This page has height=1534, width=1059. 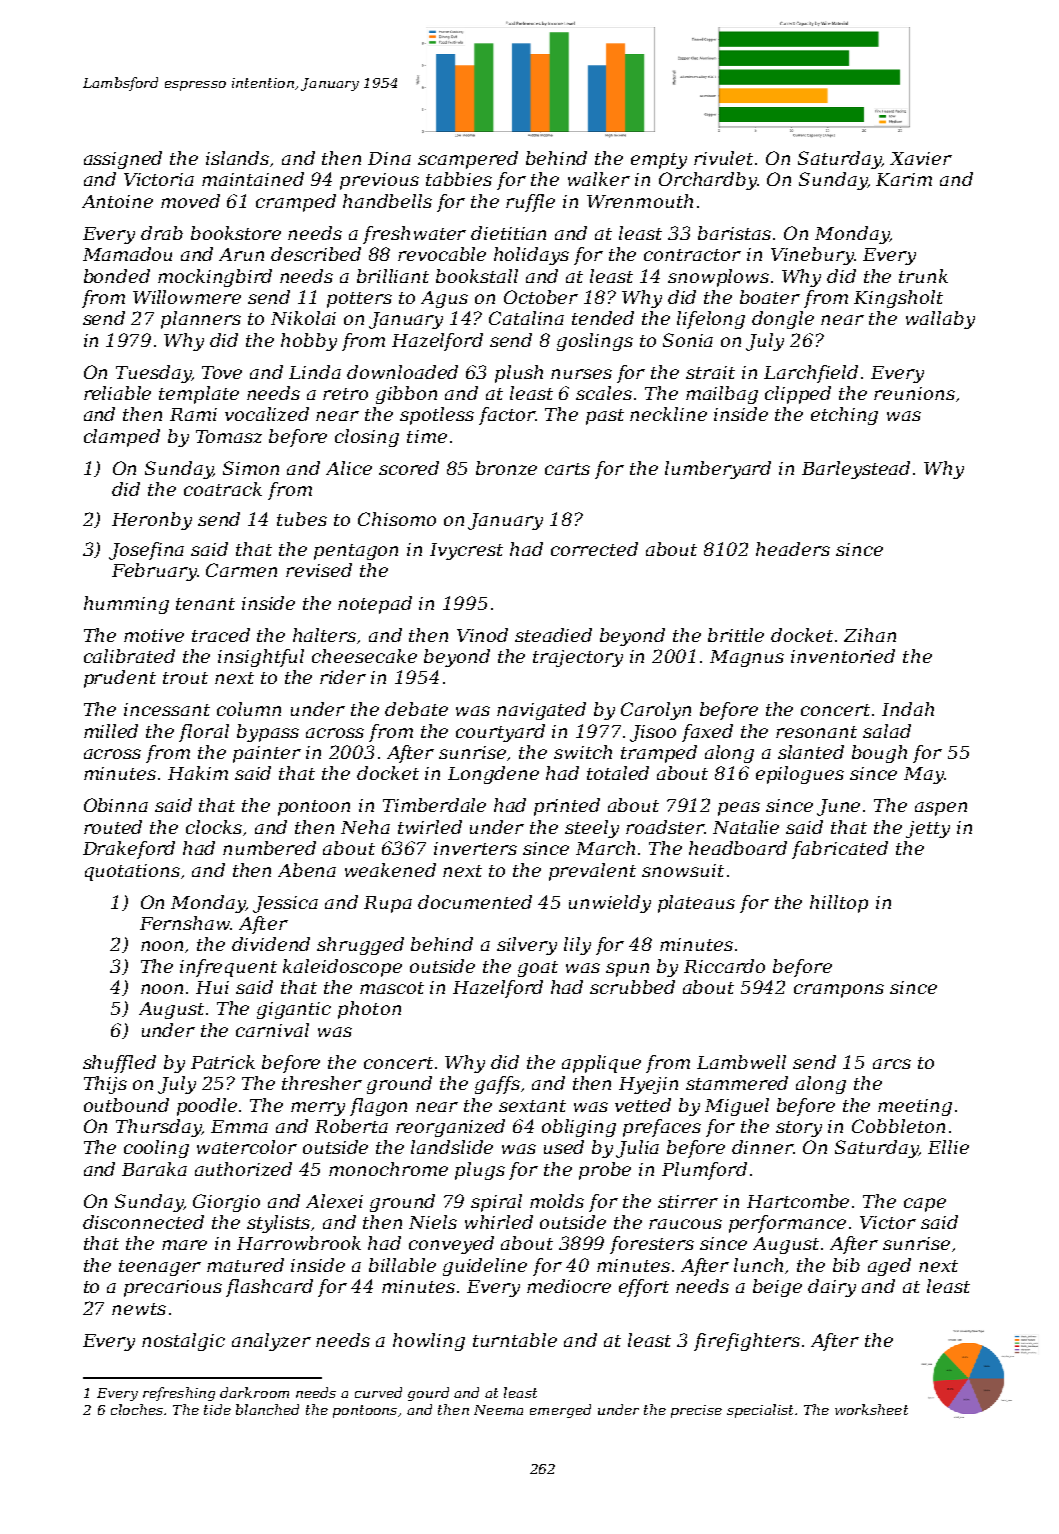 What do you see at coordinates (132, 872) in the page?
I see `quotations` at bounding box center [132, 872].
